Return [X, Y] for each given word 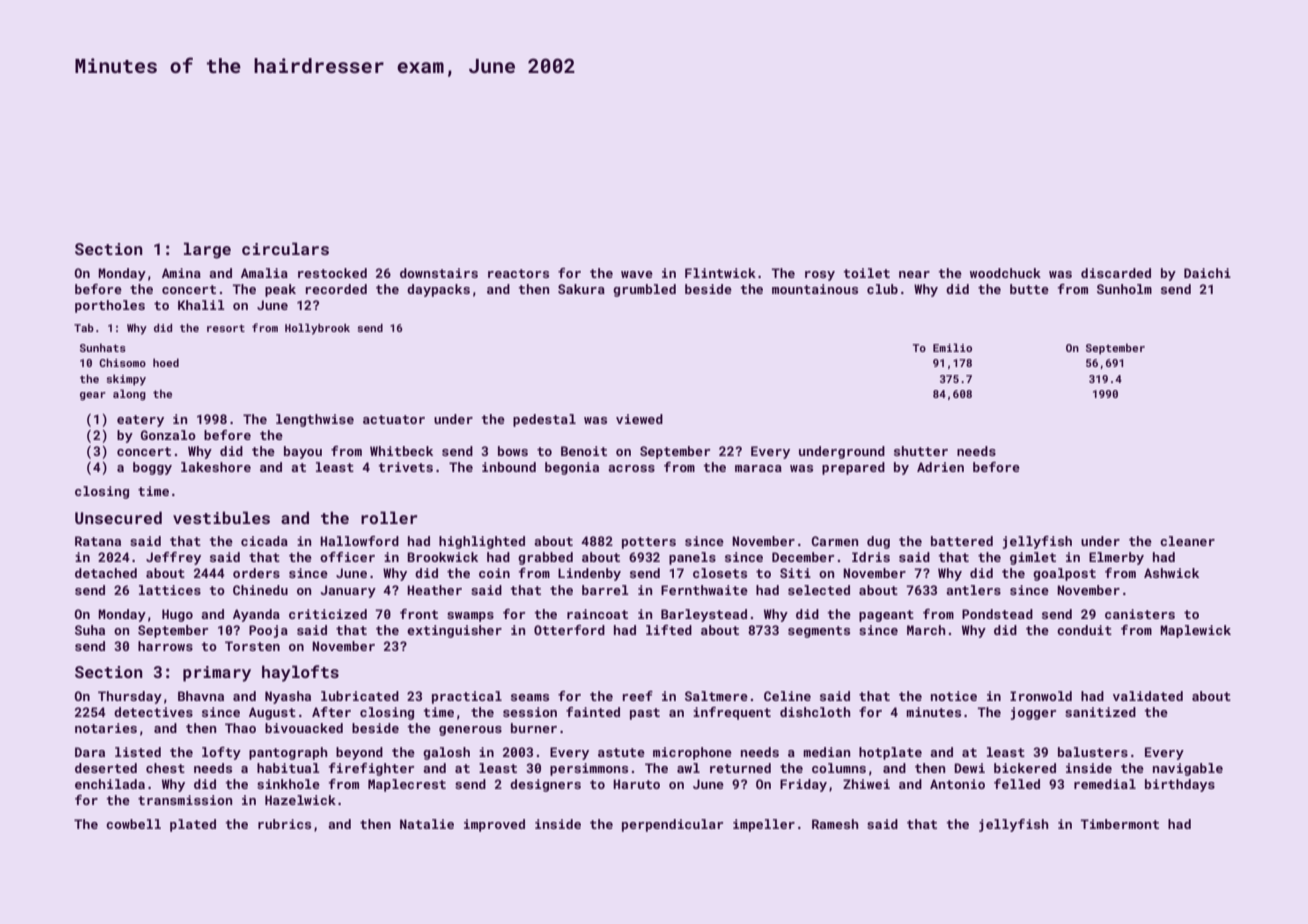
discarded [1116, 273]
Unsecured [118, 517]
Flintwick [720, 273]
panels [692, 558]
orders [256, 573]
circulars [285, 248]
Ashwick [1171, 573]
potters [649, 543]
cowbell [133, 824]
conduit [1084, 630]
